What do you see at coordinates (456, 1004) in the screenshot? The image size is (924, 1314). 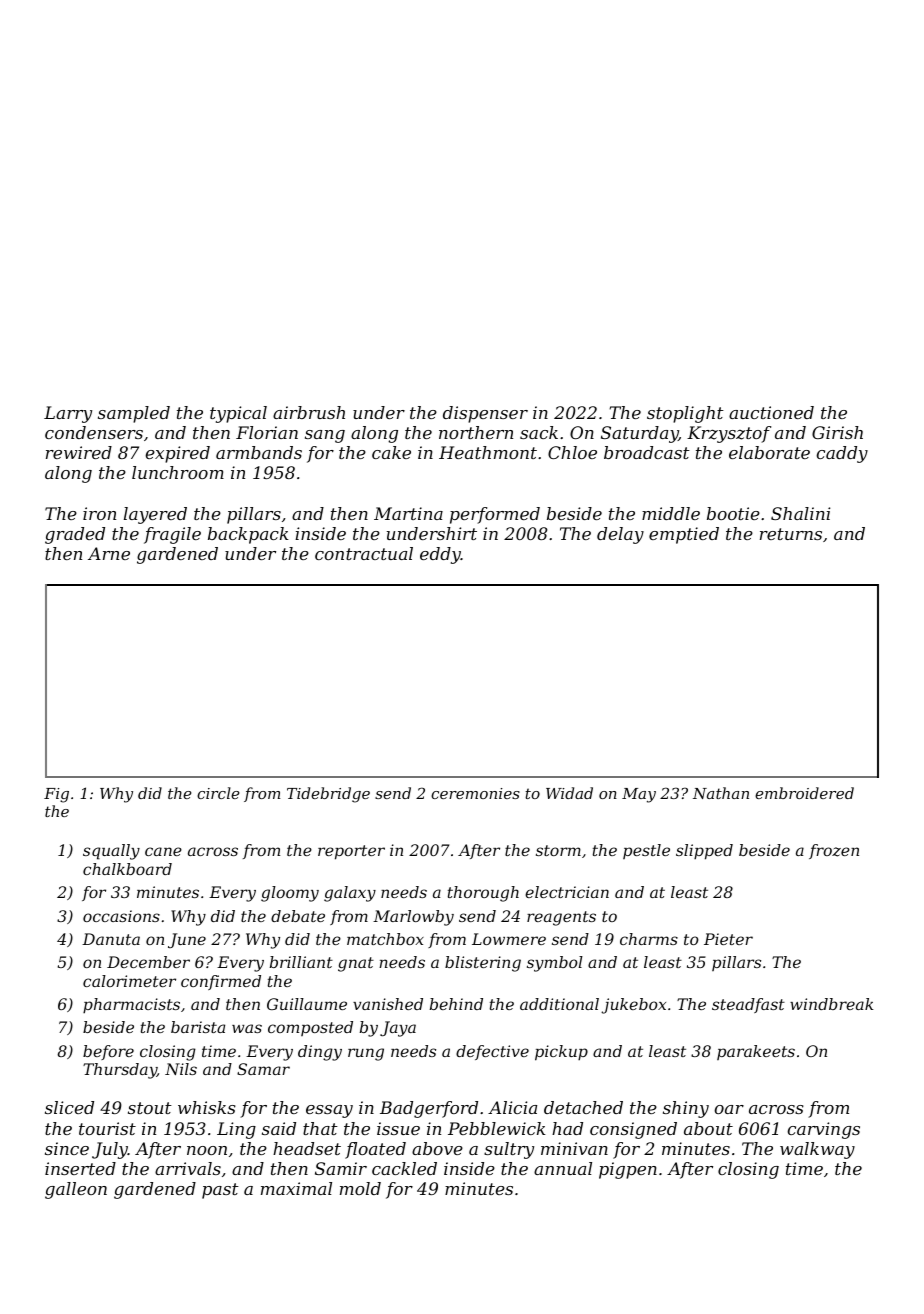 I see `behind` at bounding box center [456, 1004].
